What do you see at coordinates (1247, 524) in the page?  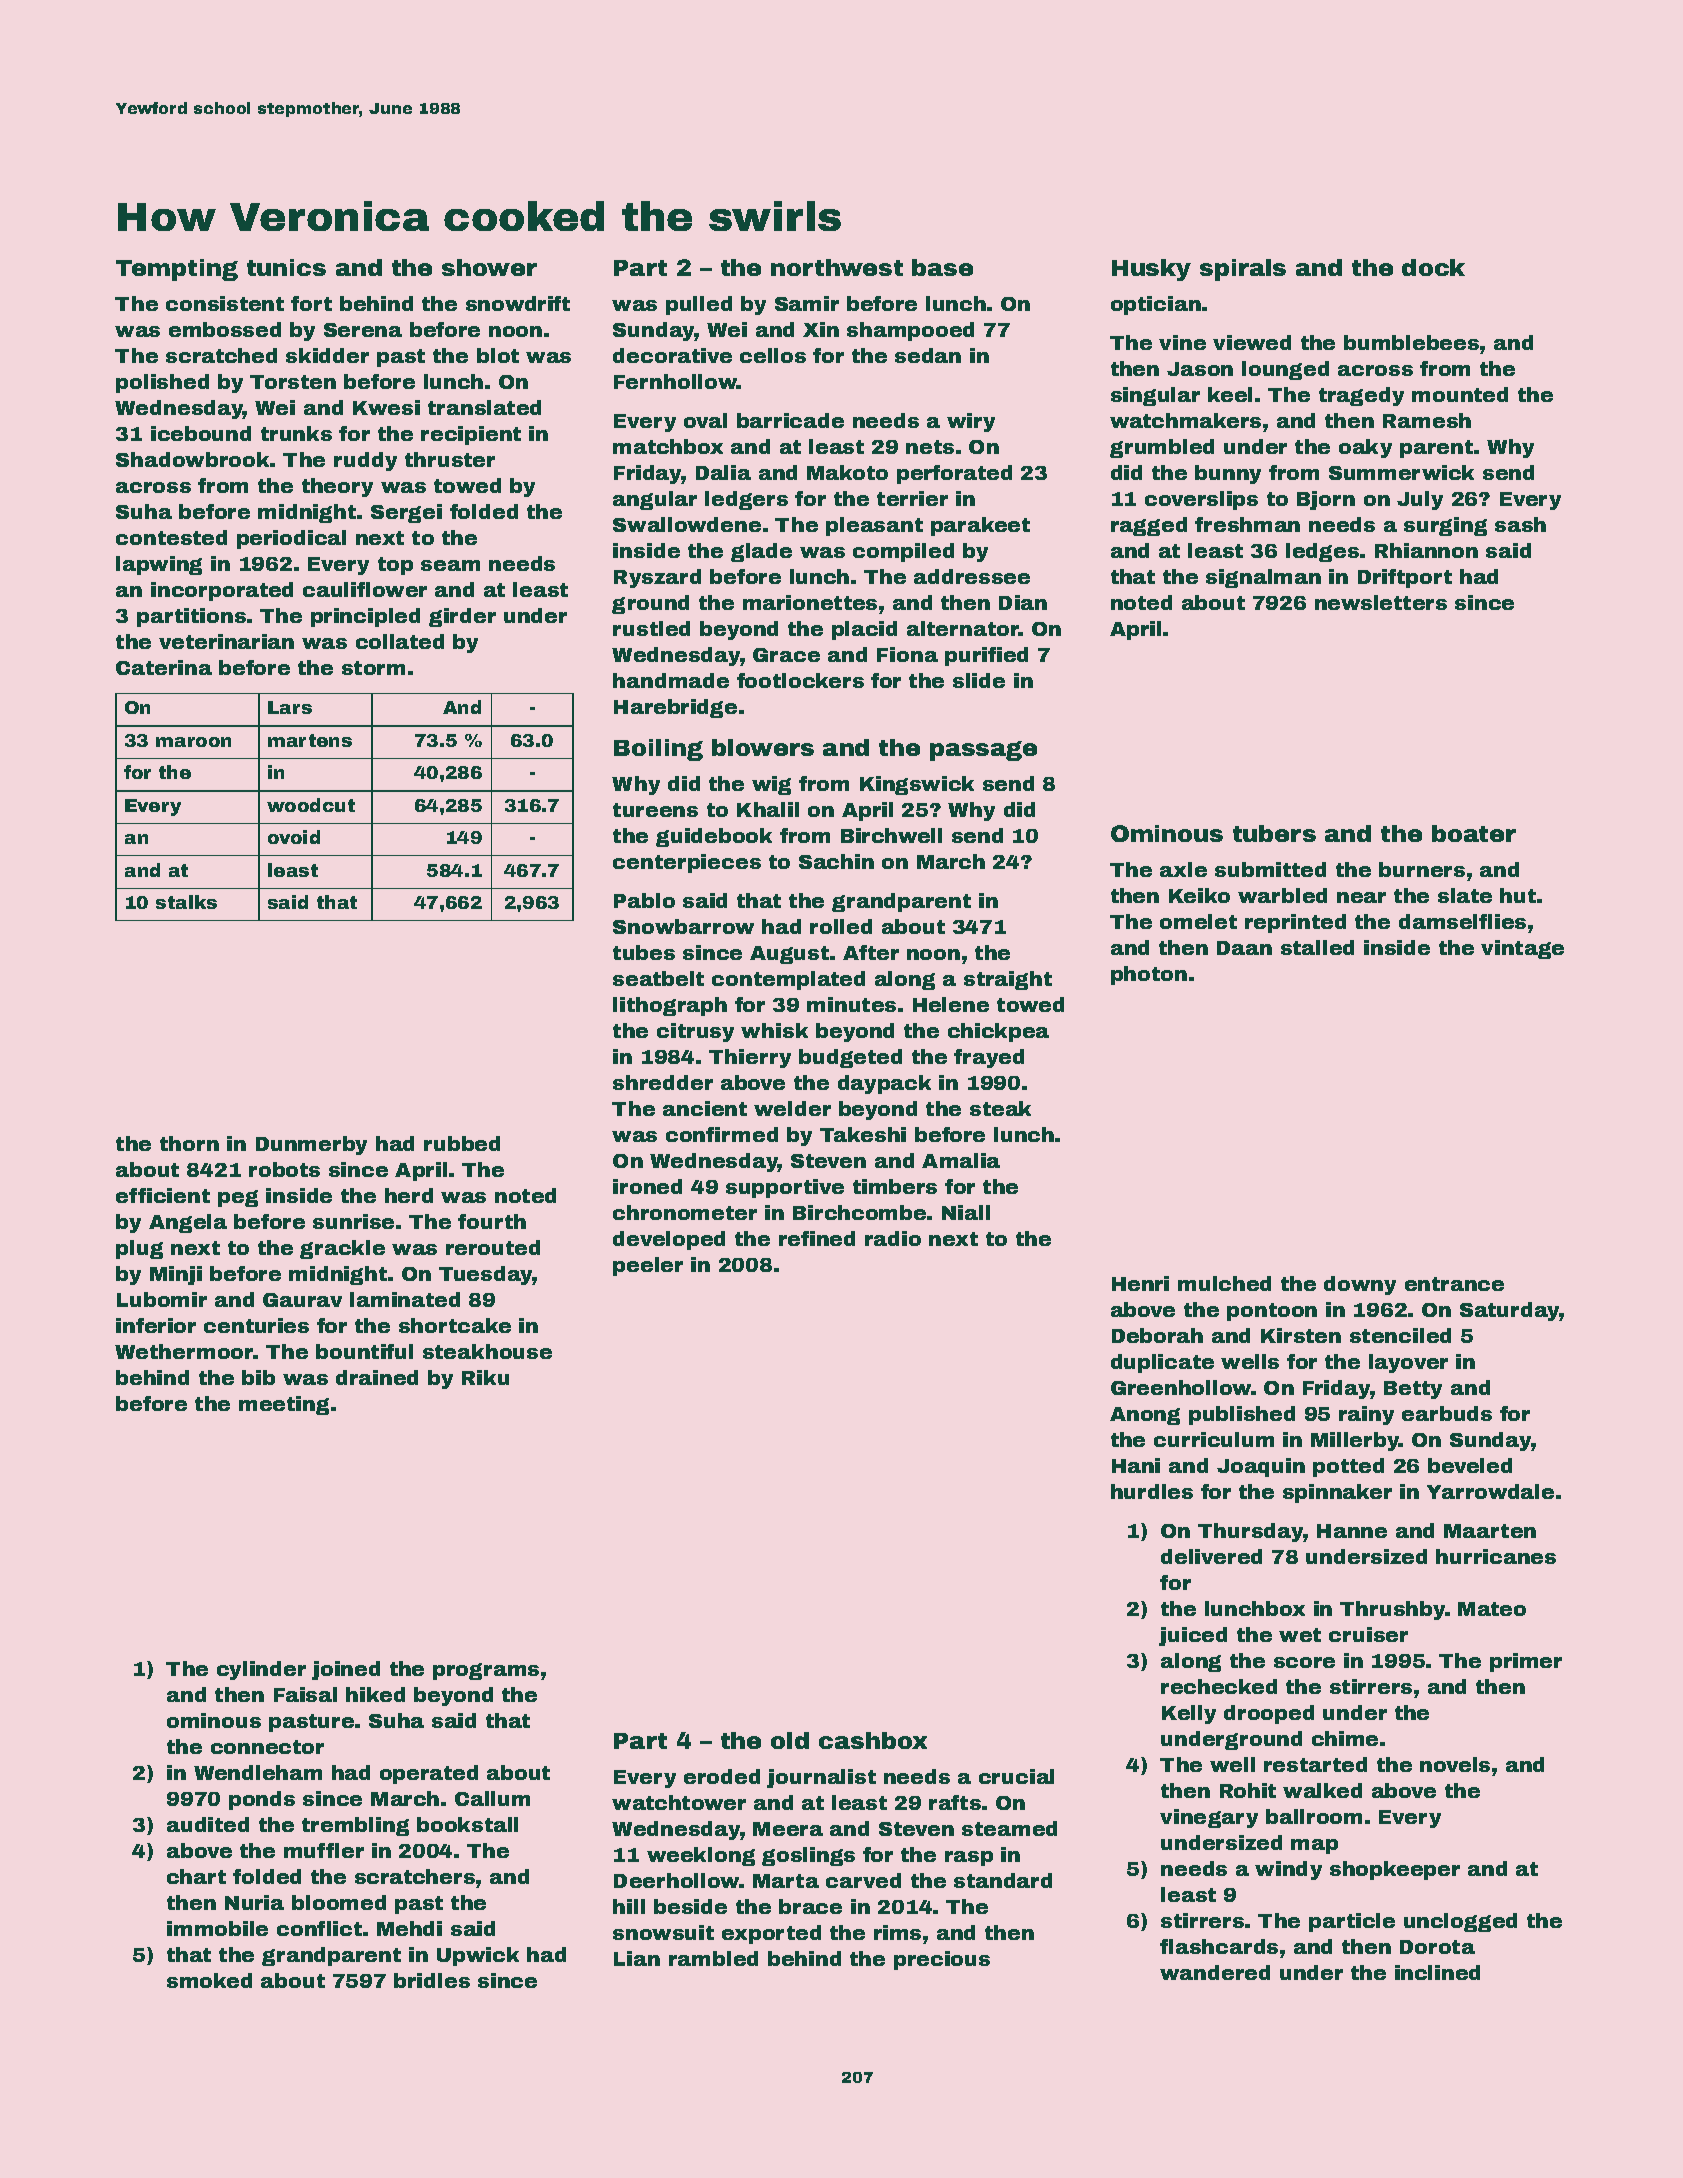 I see `freshman` at bounding box center [1247, 524].
